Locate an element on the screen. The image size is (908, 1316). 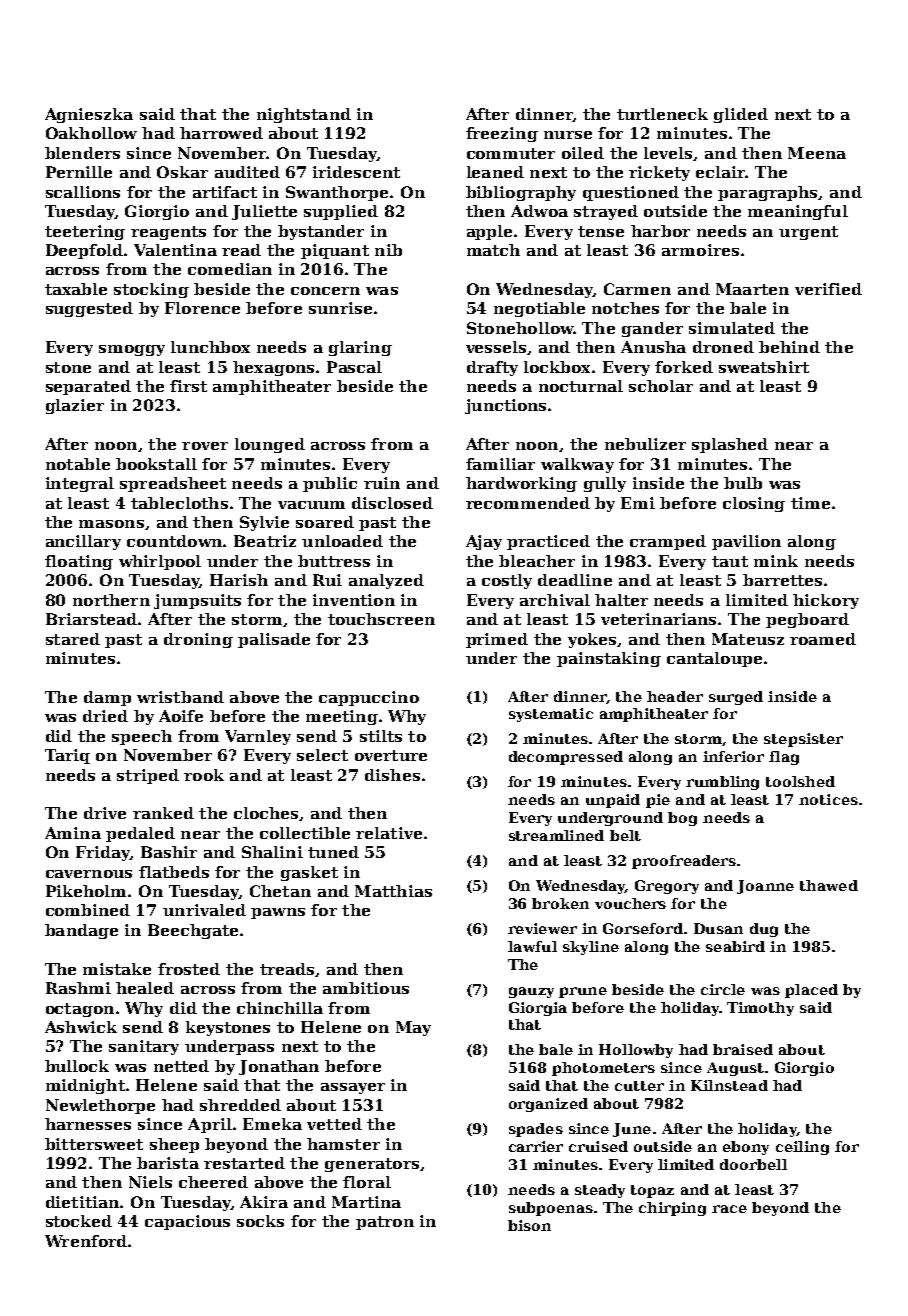
turtleneck is located at coordinates (662, 114).
